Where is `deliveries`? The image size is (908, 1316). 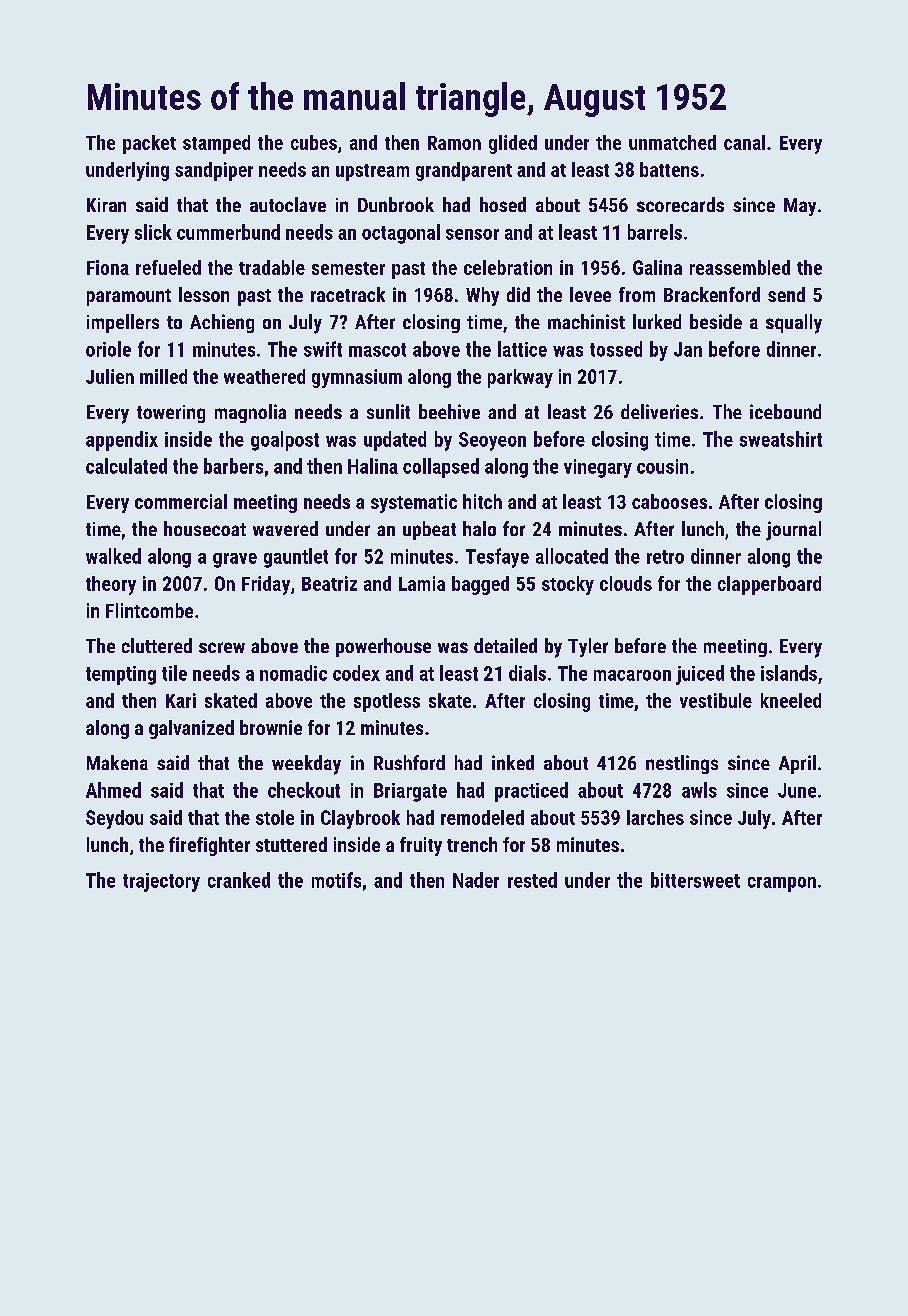
deliveries is located at coordinates (659, 411).
